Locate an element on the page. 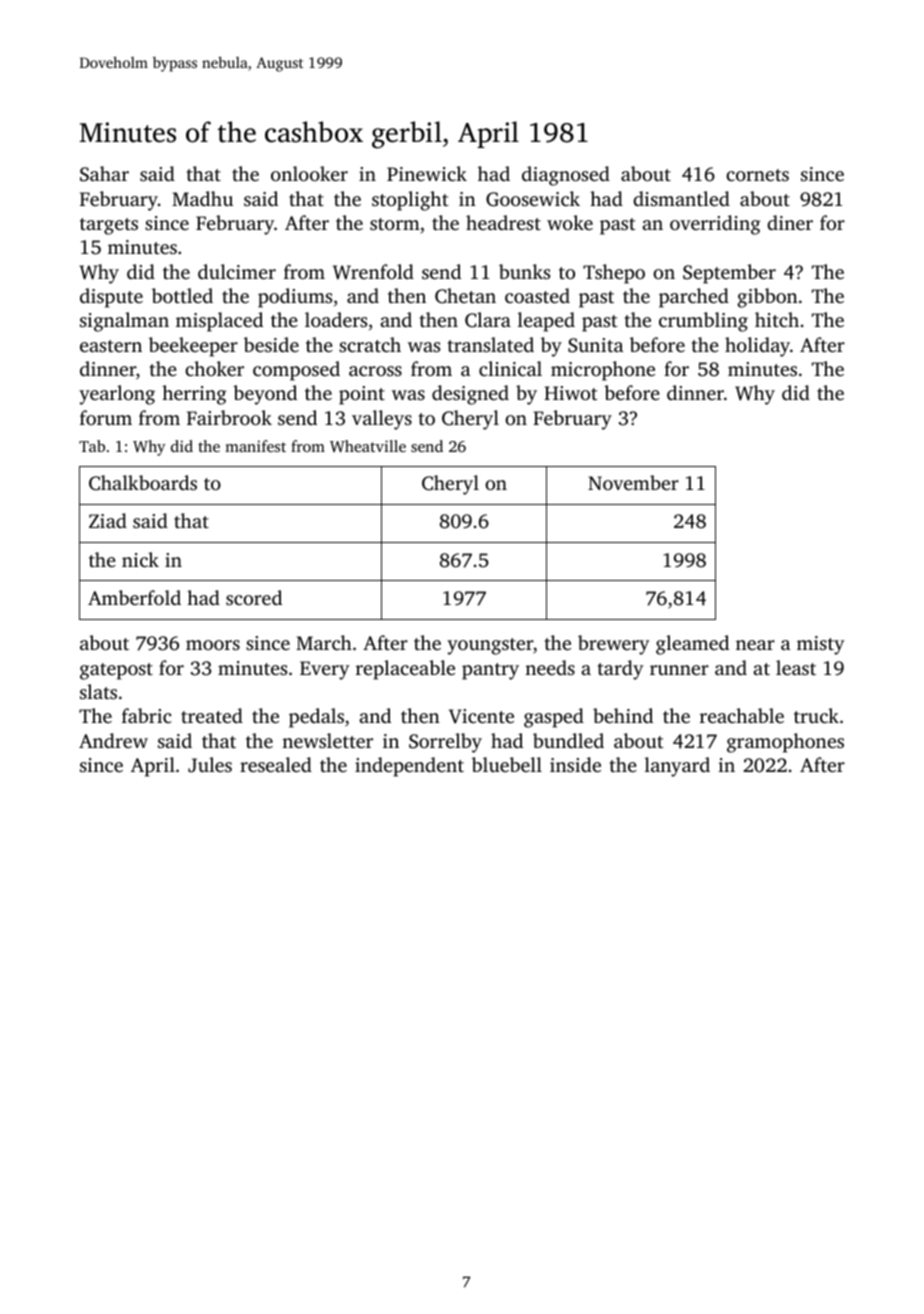 The width and height of the image is (924, 1314). scored is located at coordinates (254, 597).
